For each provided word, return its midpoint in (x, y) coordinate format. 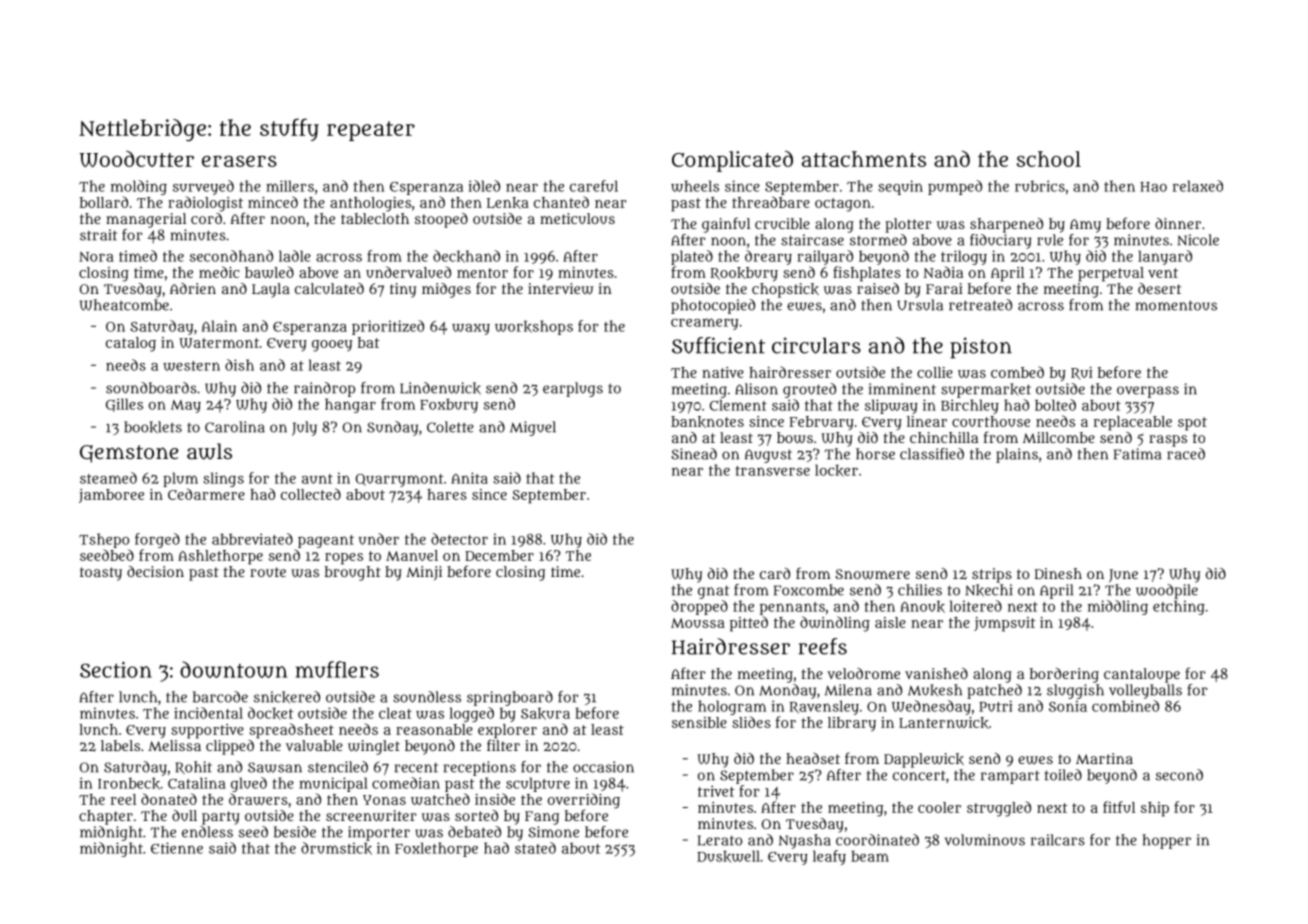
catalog (131, 344)
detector (459, 539)
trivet (716, 791)
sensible (699, 722)
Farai (944, 288)
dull (184, 815)
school (1049, 159)
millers (290, 186)
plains (1017, 455)
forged (157, 540)
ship (1155, 809)
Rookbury (744, 274)
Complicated (732, 161)
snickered (287, 697)
